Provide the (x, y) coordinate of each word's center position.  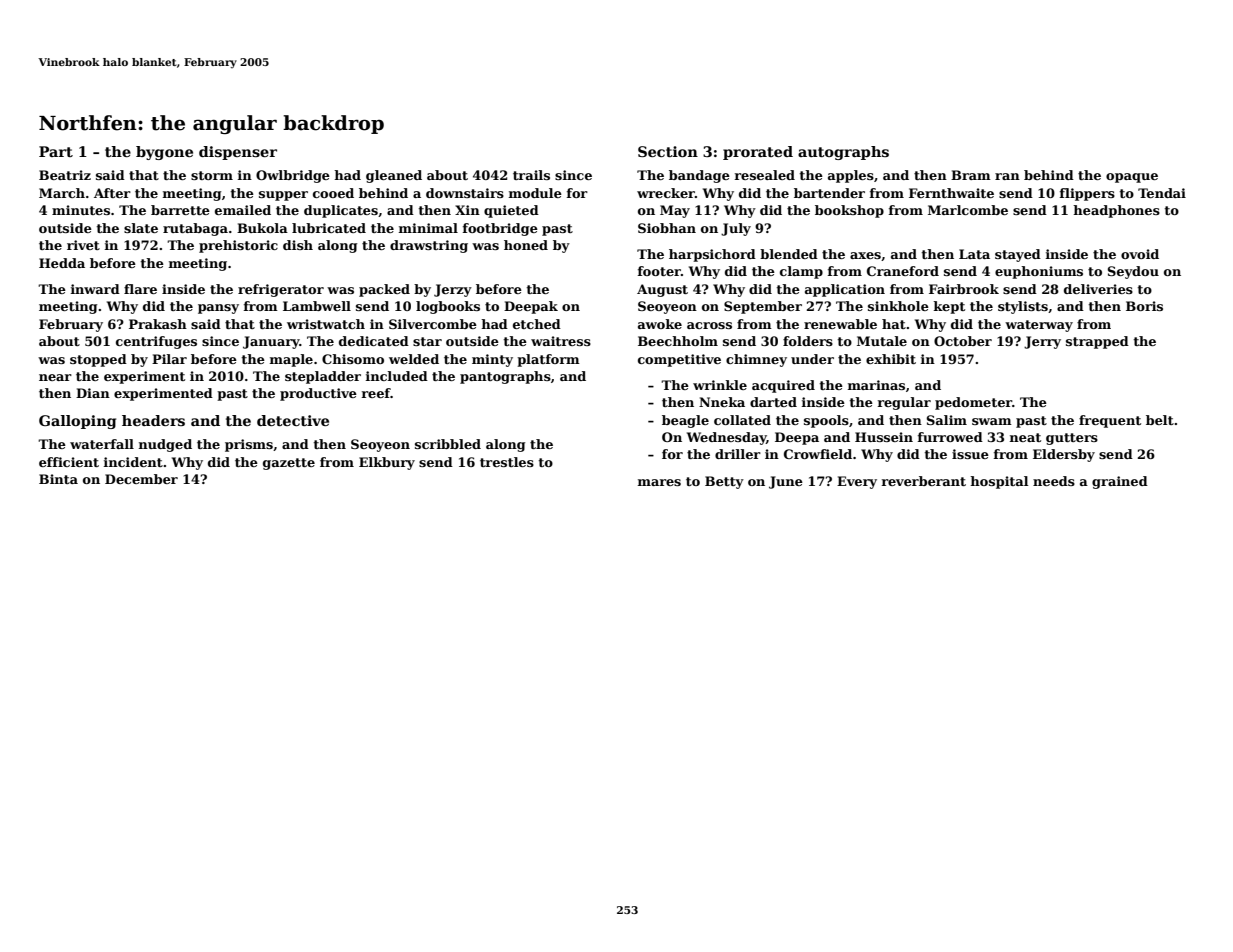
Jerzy (453, 290)
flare (140, 289)
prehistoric (238, 246)
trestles (507, 462)
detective (293, 420)
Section (668, 151)
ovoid (1140, 254)
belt (1160, 420)
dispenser (238, 153)
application (845, 290)
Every (857, 482)
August (662, 290)
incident (133, 462)
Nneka (722, 402)
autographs (843, 153)
